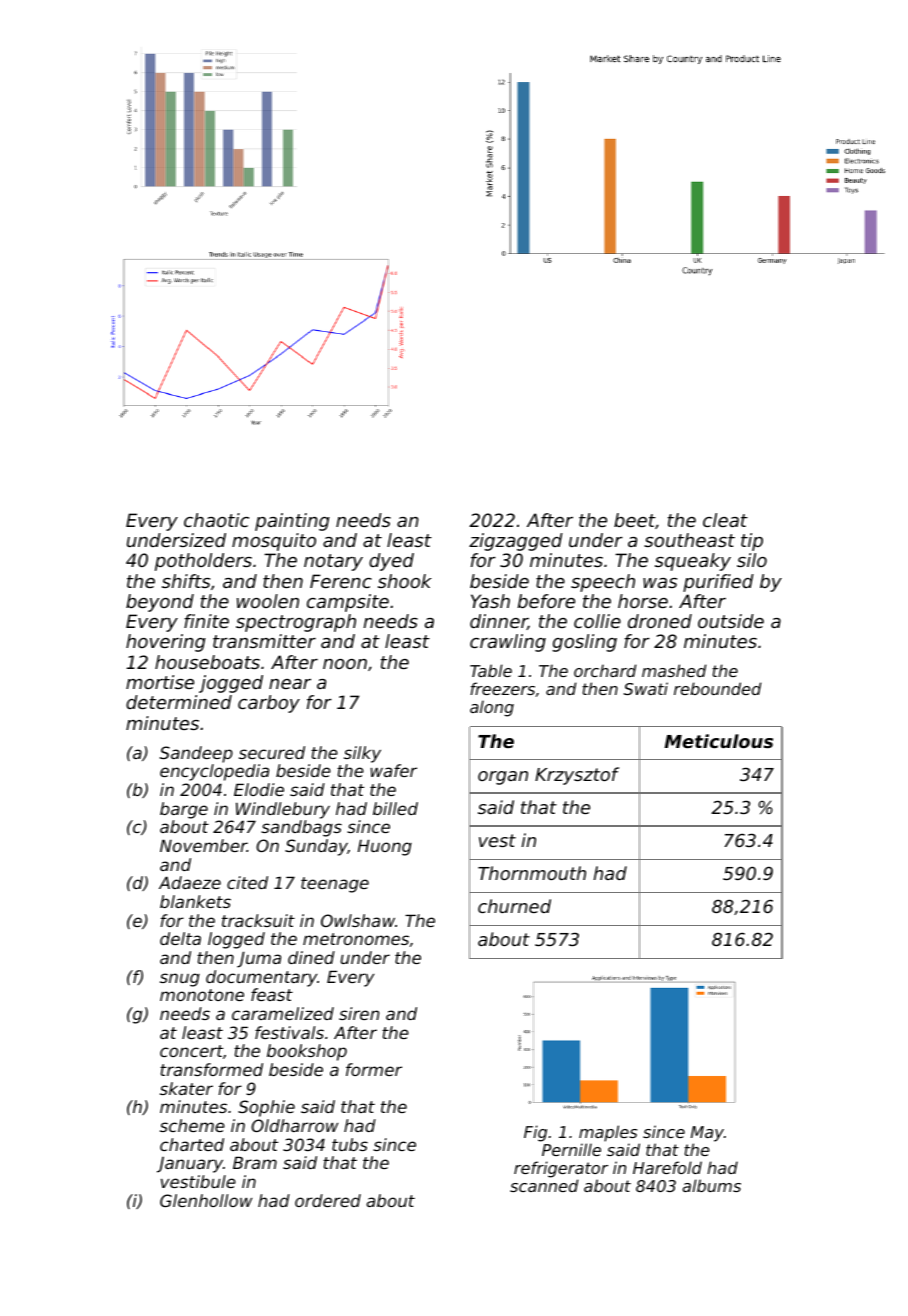  Describe the element at coordinates (345, 664) in the screenshot. I see `noon` at that location.
